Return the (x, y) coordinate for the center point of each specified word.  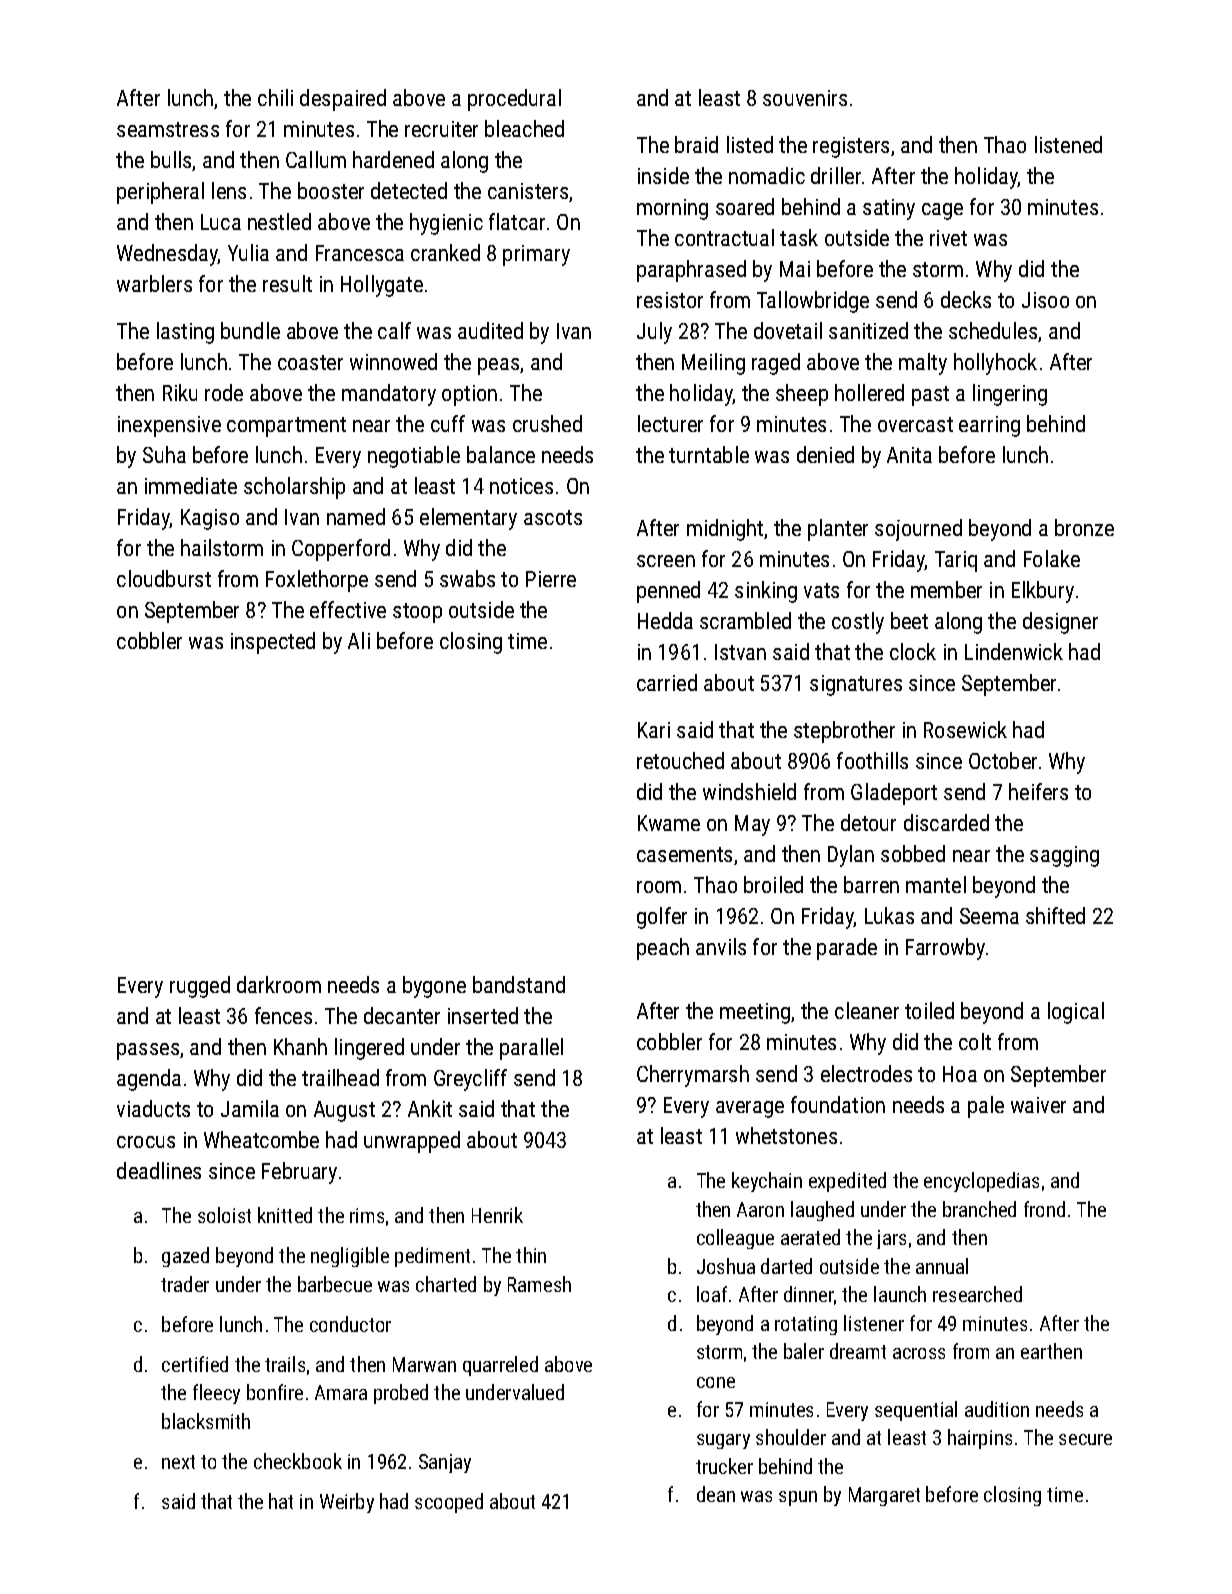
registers (851, 147)
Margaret (884, 1496)
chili (275, 97)
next (178, 1462)
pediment (432, 1257)
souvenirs (805, 98)
